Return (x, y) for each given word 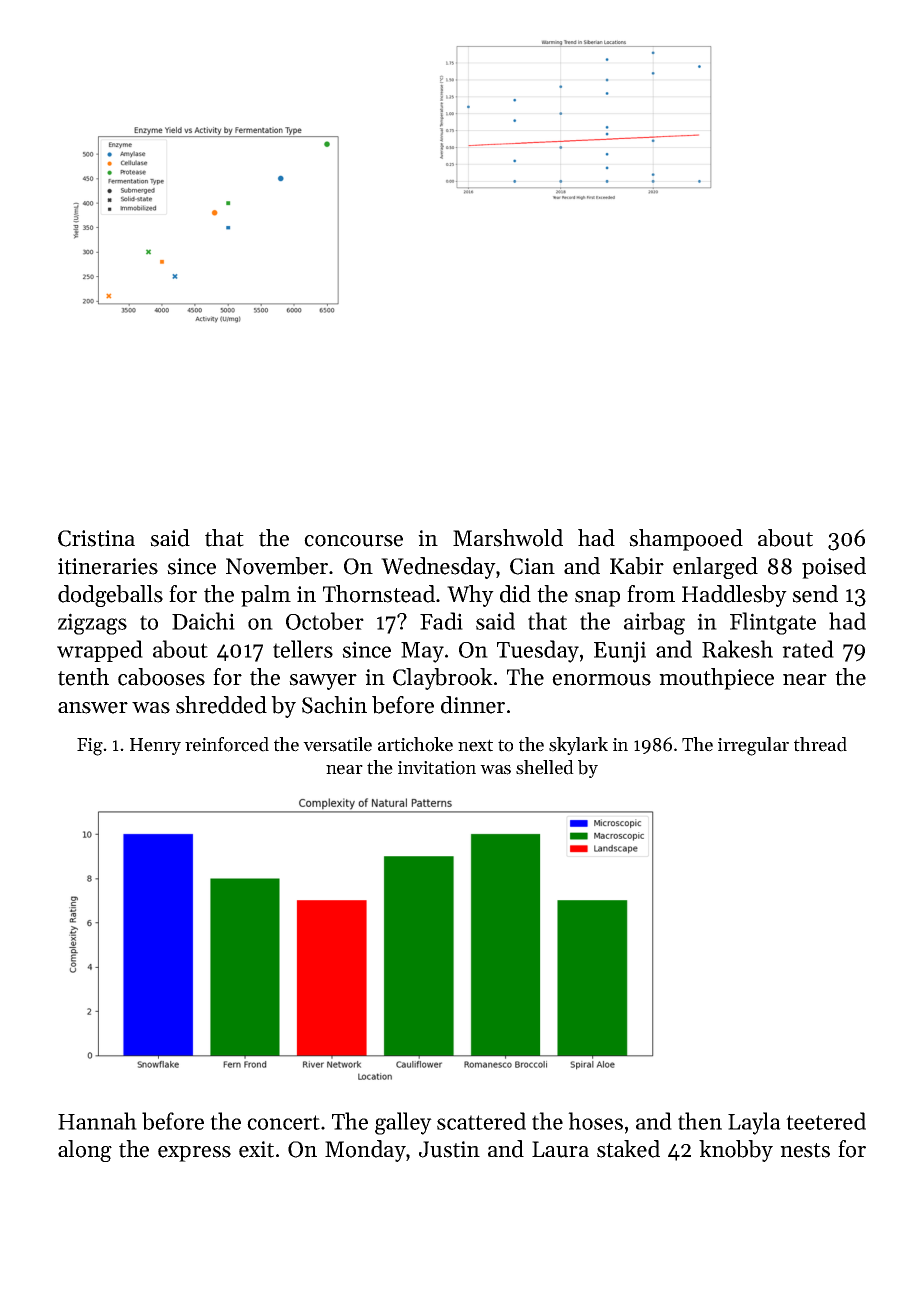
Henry (155, 746)
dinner (473, 705)
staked (628, 1149)
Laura (560, 1149)
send (815, 594)
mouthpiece (716, 679)
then (700, 1121)
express (194, 1154)
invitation (437, 768)
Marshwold (508, 538)
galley (403, 1123)
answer (93, 708)
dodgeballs (110, 596)
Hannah (97, 1121)
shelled (545, 767)
